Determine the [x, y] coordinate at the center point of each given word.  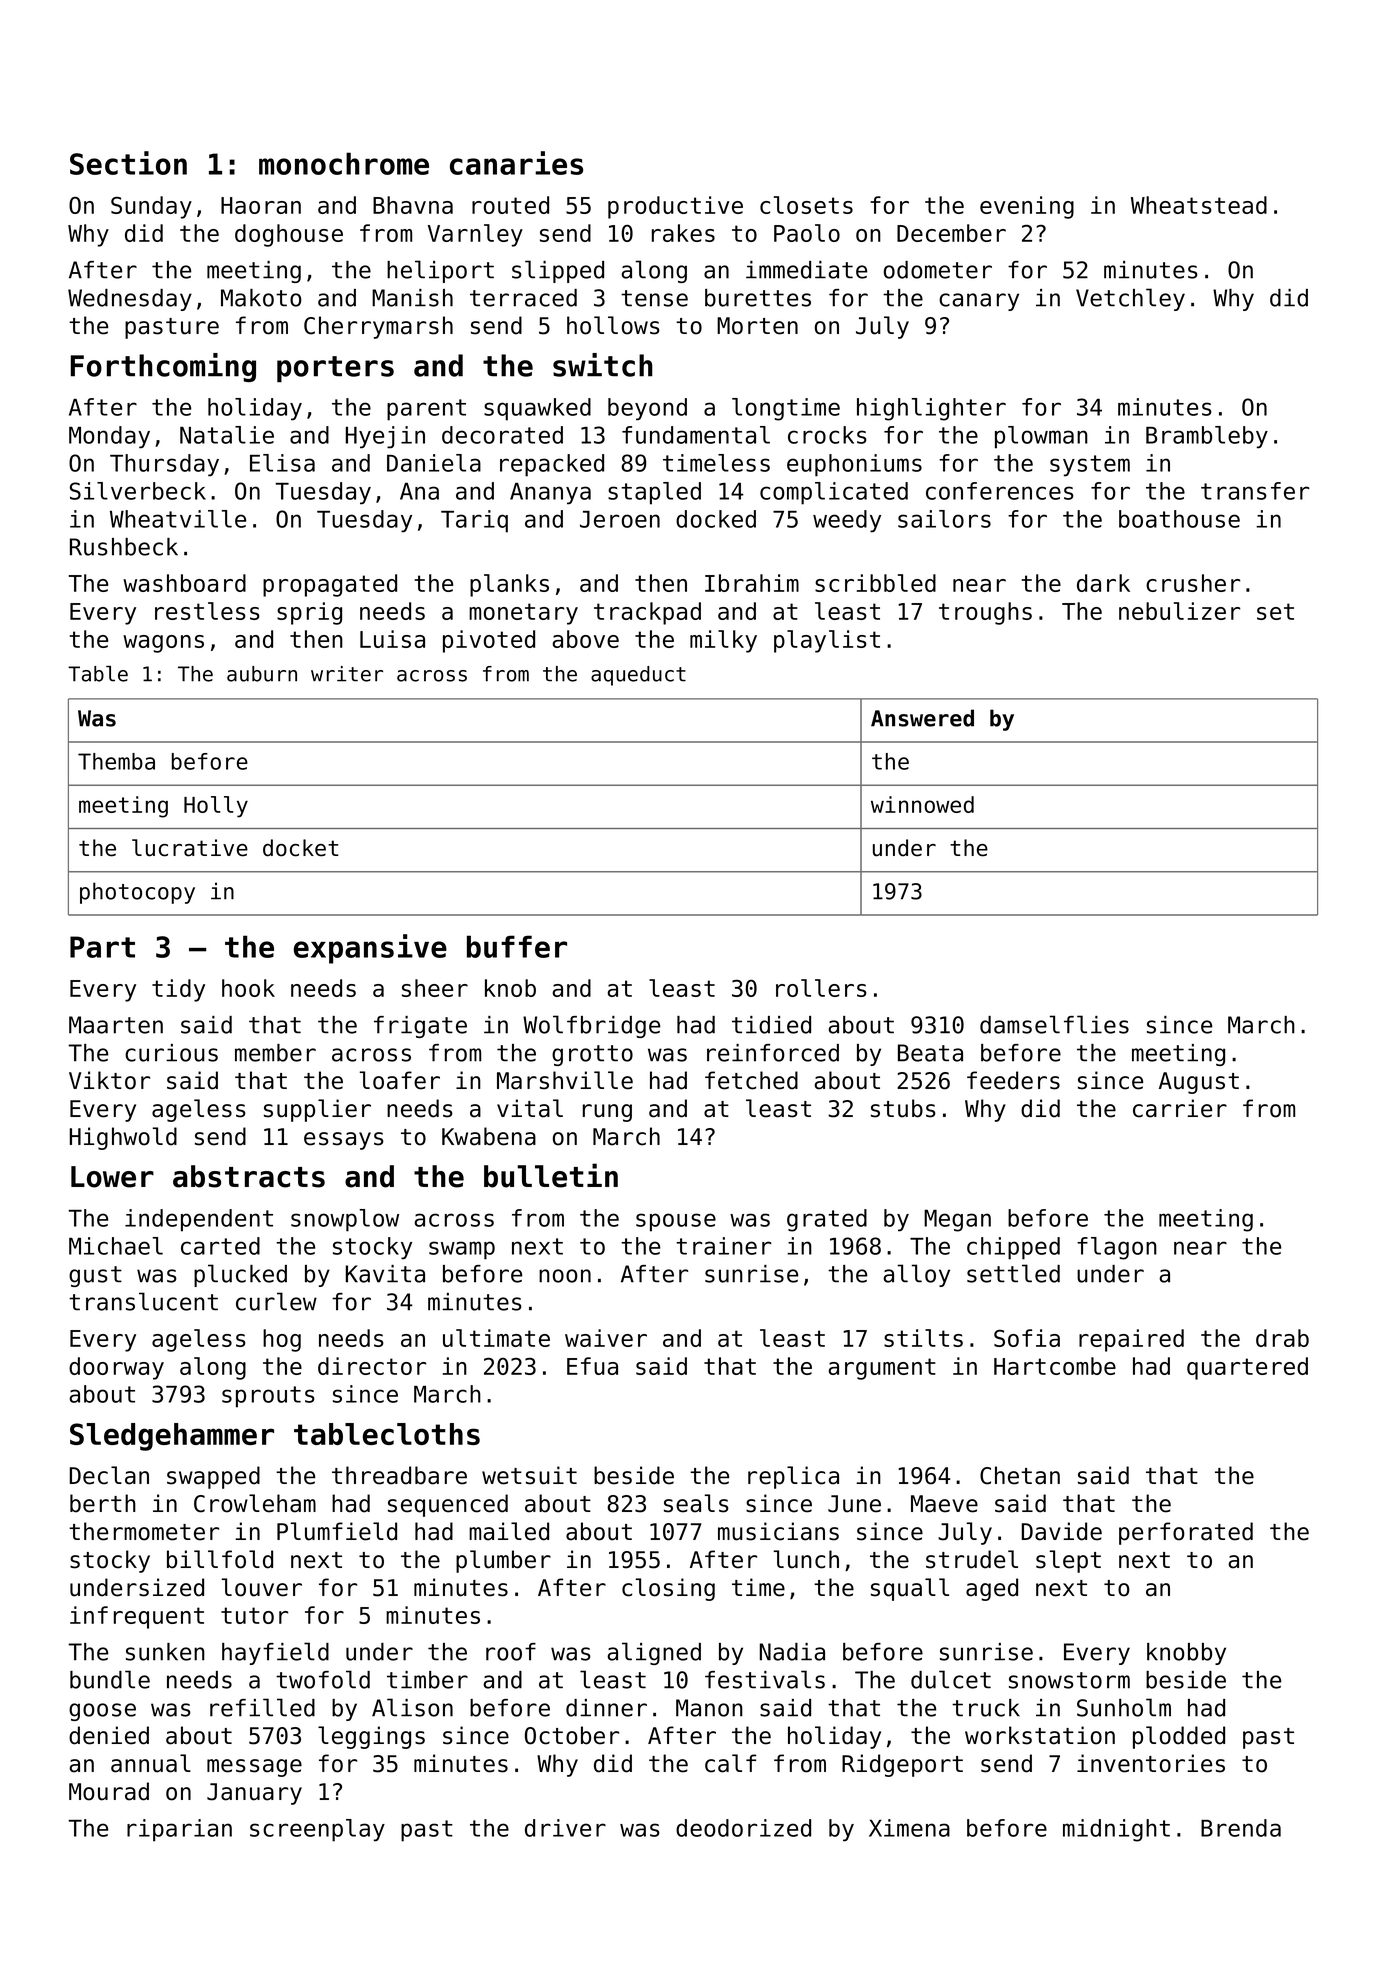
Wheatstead [1199, 205]
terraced [523, 298]
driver [565, 1828]
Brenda [1241, 1828]
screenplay [317, 1830]
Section [128, 163]
